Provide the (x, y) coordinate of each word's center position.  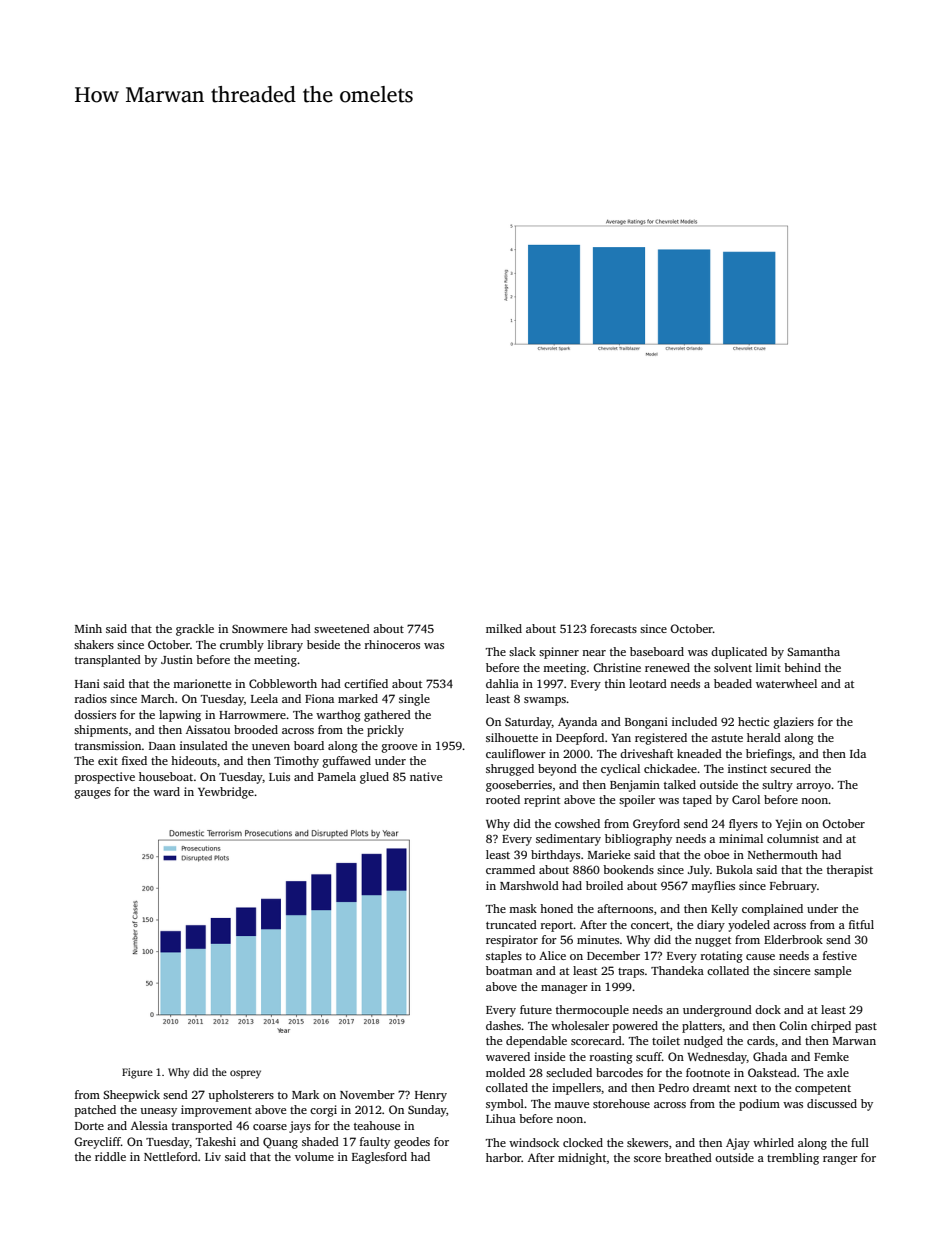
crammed (510, 869)
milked (504, 628)
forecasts (613, 628)
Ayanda (577, 723)
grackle (195, 630)
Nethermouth (783, 854)
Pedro (674, 1087)
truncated (511, 924)
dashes (503, 1025)
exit (108, 760)
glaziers (793, 723)
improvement (216, 1111)
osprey (245, 1074)
